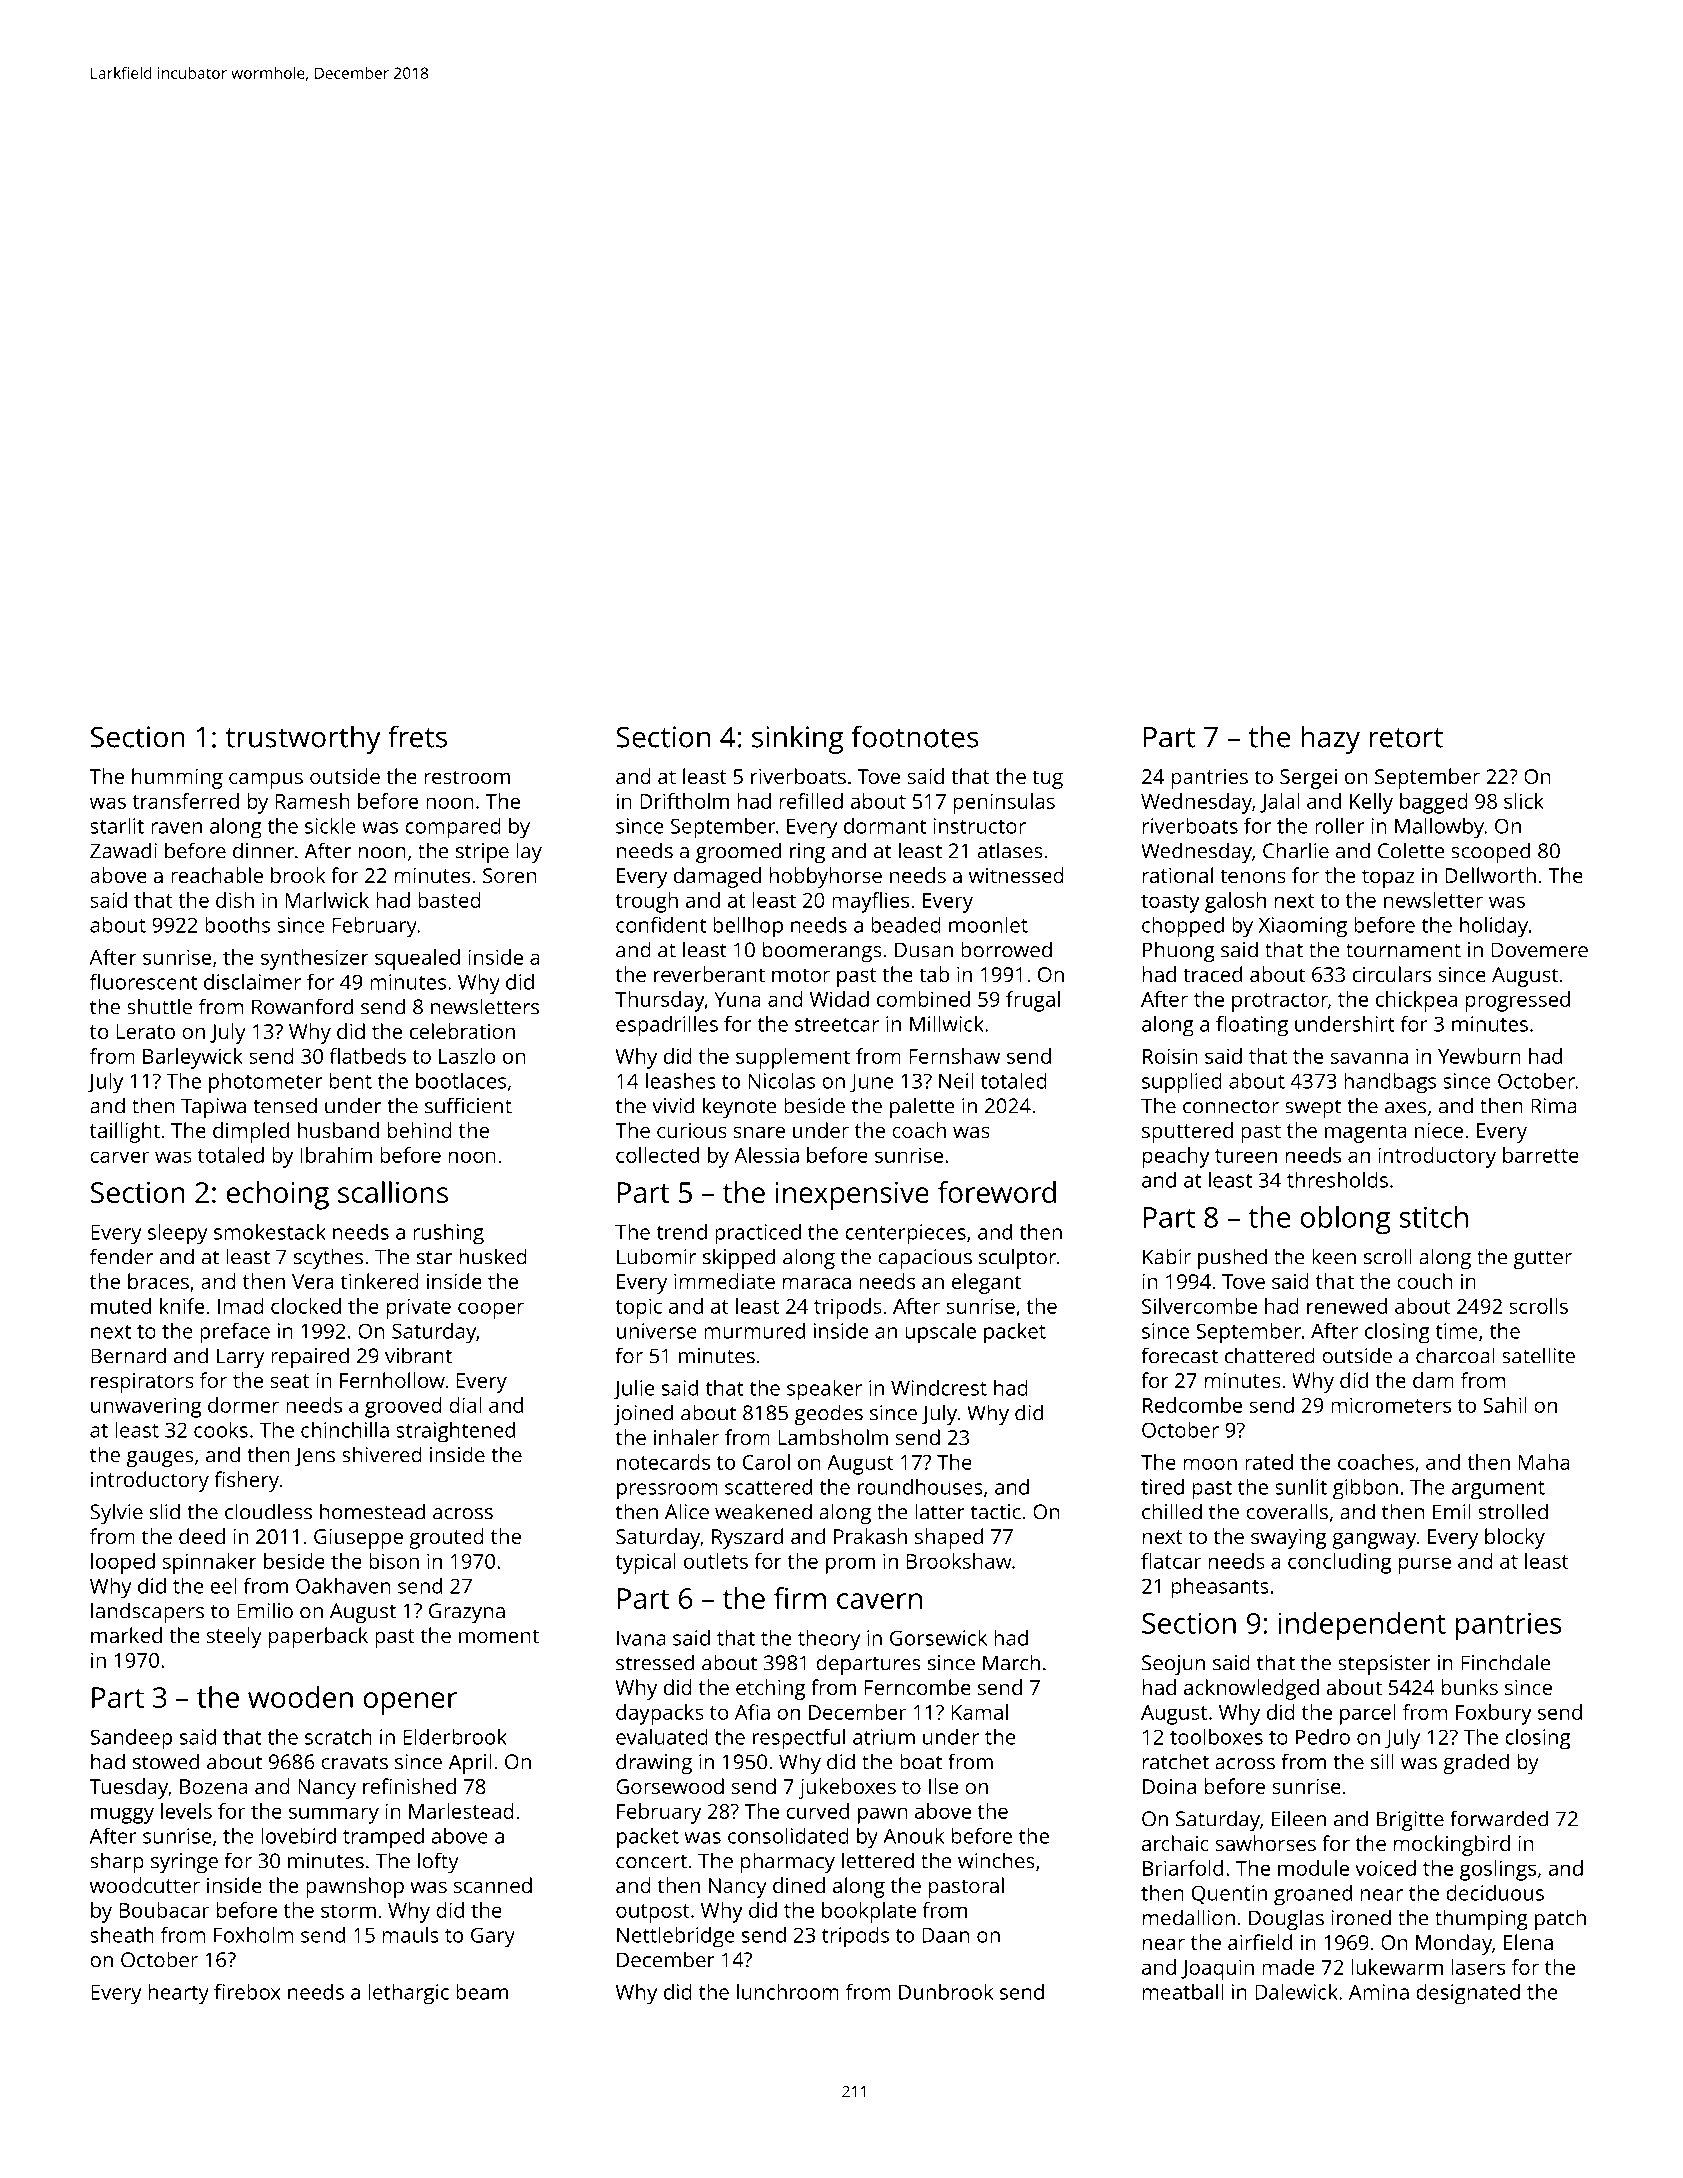  What do you see at coordinates (771, 1689) in the document?
I see `etching` at bounding box center [771, 1689].
